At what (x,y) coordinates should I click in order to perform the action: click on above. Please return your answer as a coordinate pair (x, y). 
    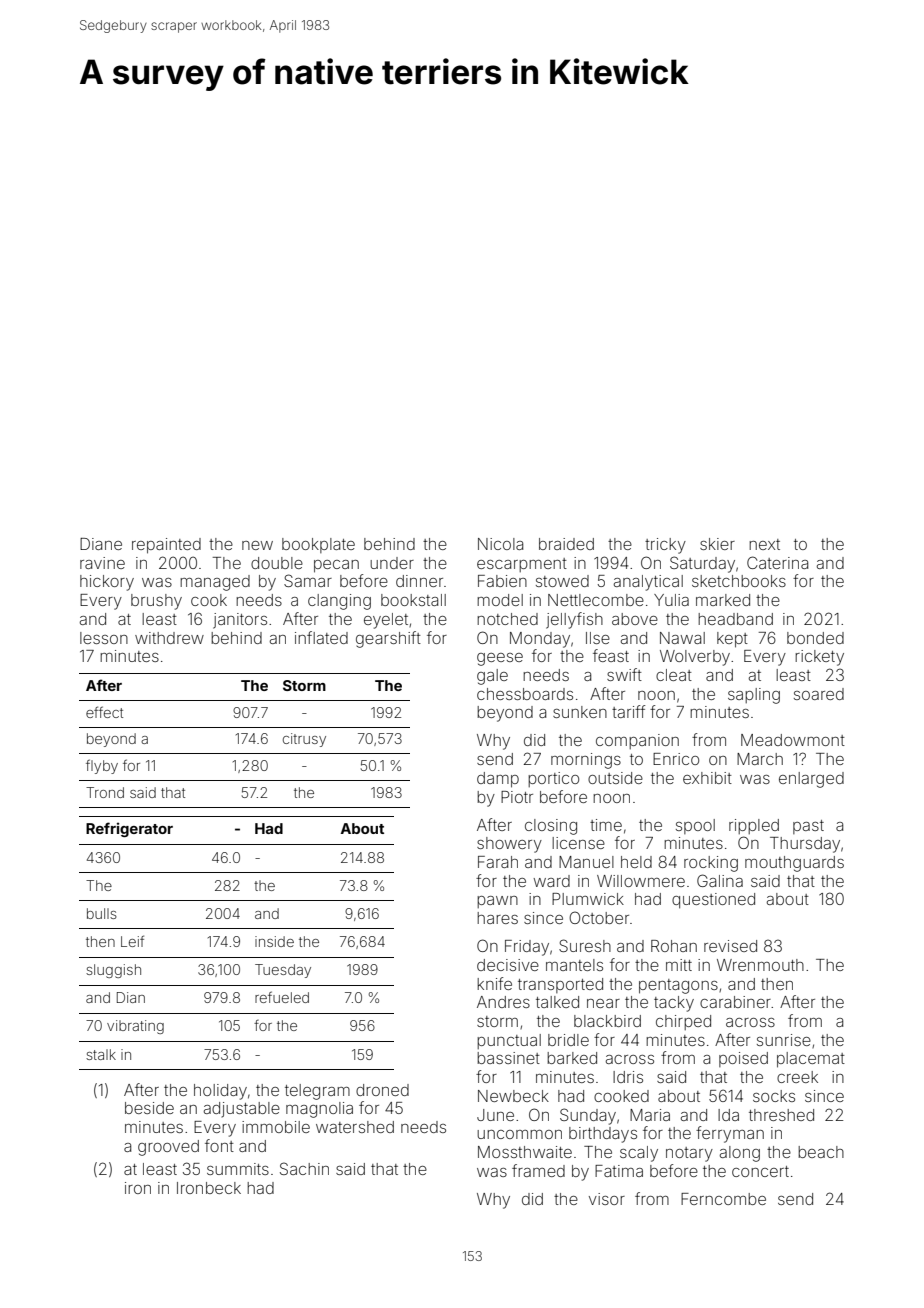
    Looking at the image, I should click on (635, 619).
